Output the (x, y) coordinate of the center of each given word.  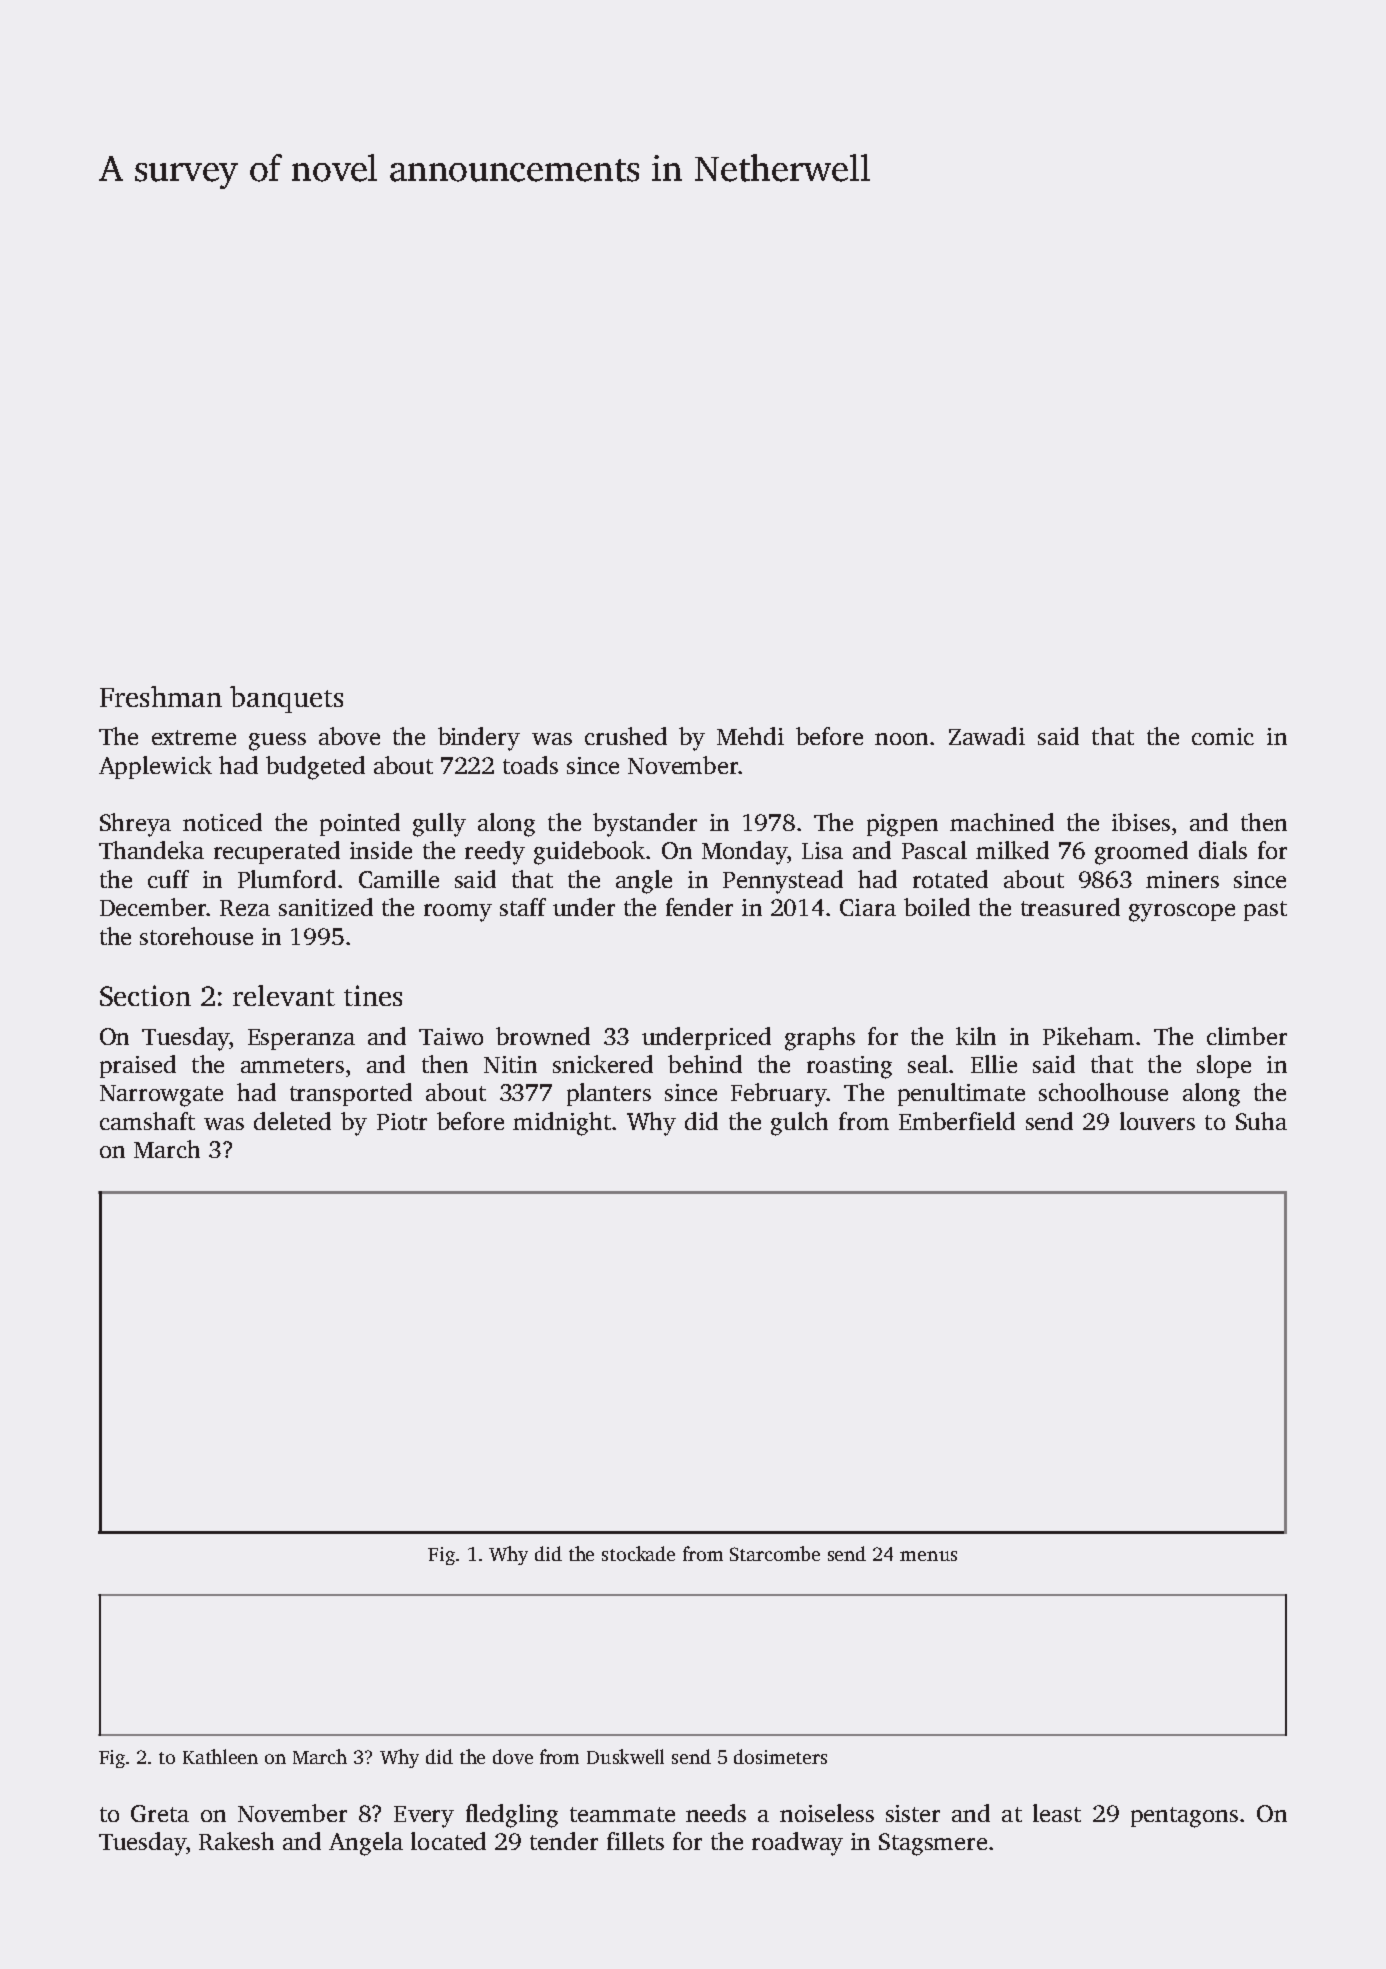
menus (928, 1556)
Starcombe (775, 1553)
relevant (284, 995)
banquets (286, 699)
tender (564, 1841)
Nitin (510, 1064)
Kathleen (220, 1756)
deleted (292, 1121)
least (1057, 1813)
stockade (638, 1553)
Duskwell (625, 1756)
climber (1247, 1036)
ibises (1141, 822)
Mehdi (750, 736)
